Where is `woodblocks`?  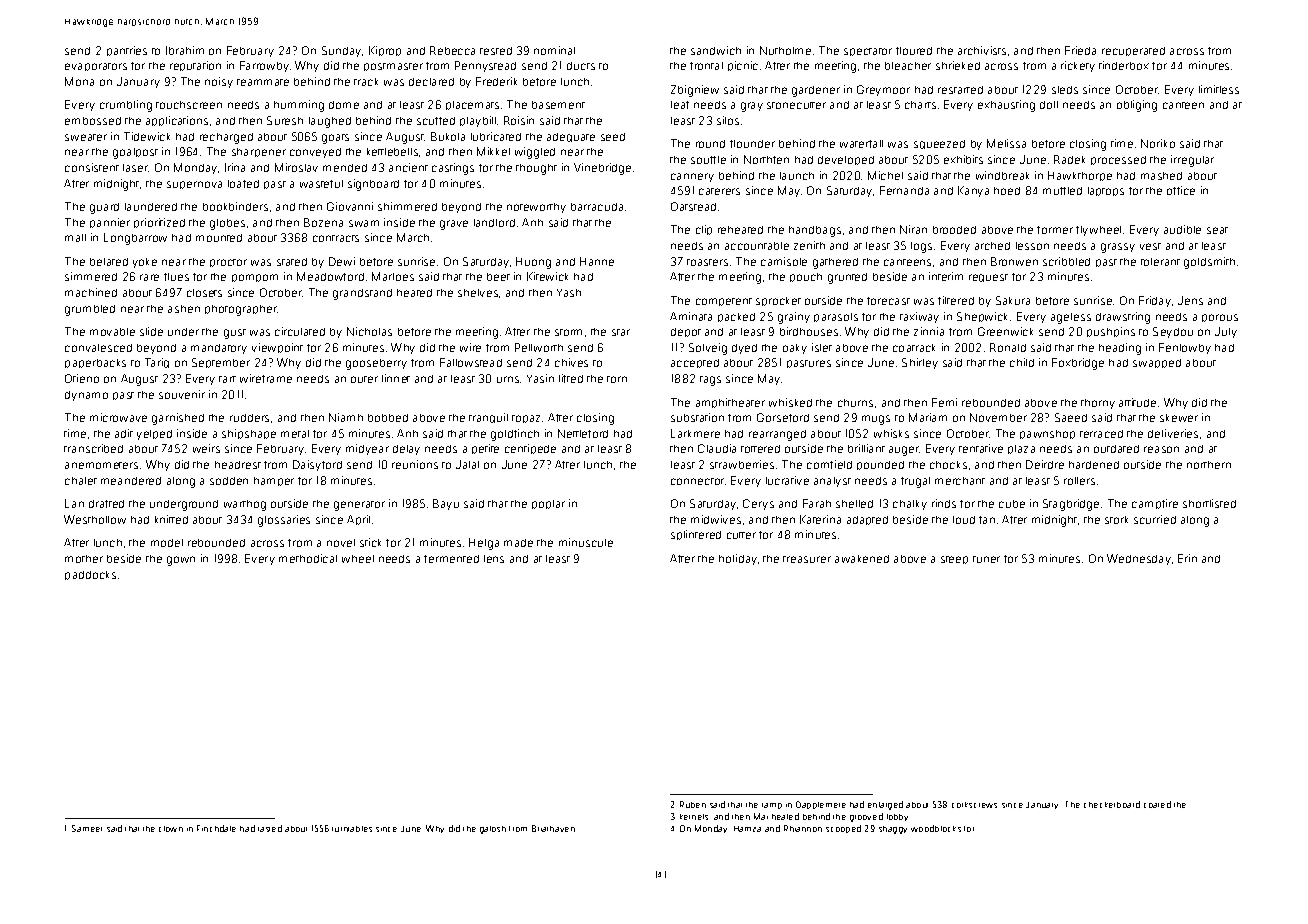 woodblocks is located at coordinates (936, 828).
